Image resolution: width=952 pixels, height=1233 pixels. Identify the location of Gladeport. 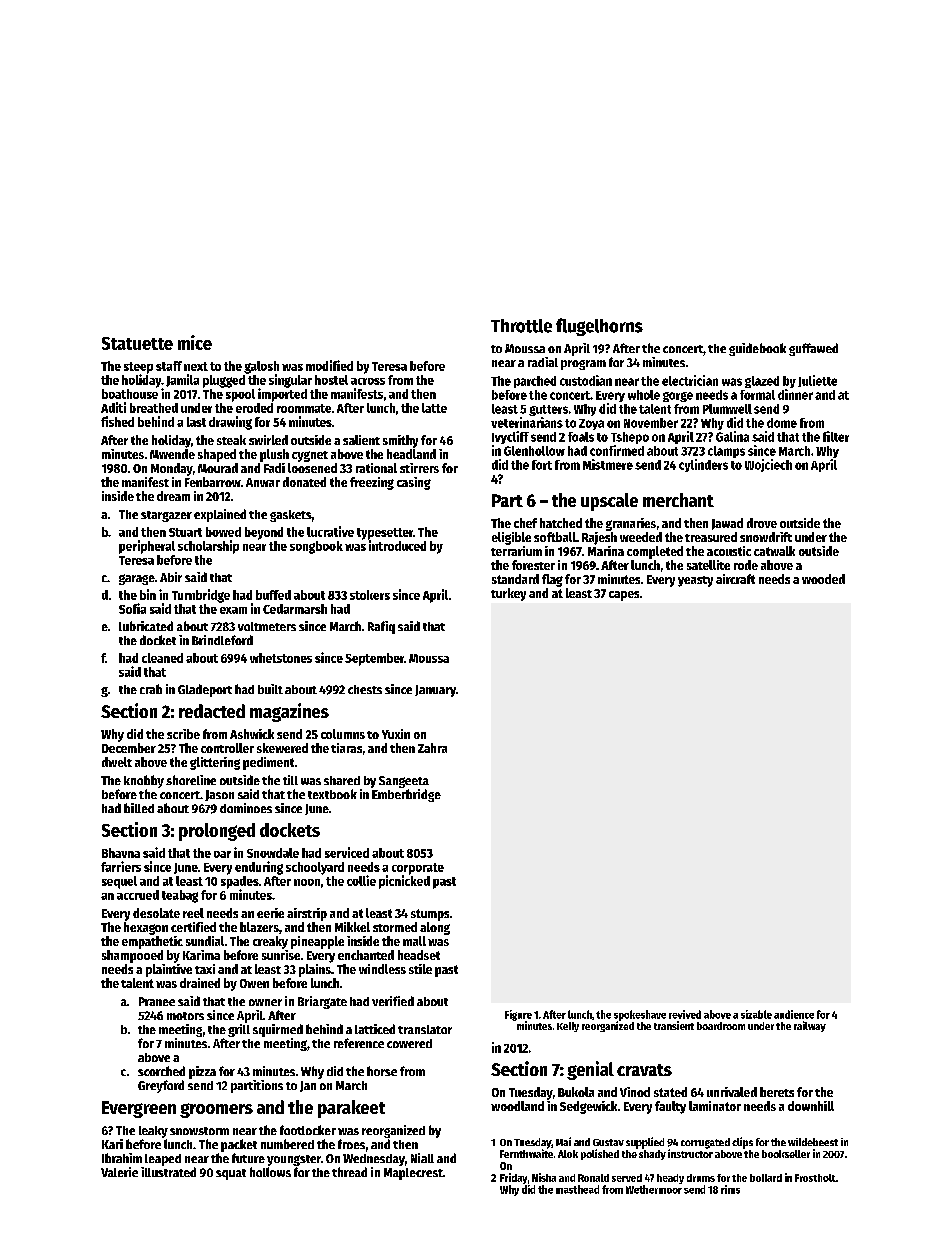
(205, 690).
